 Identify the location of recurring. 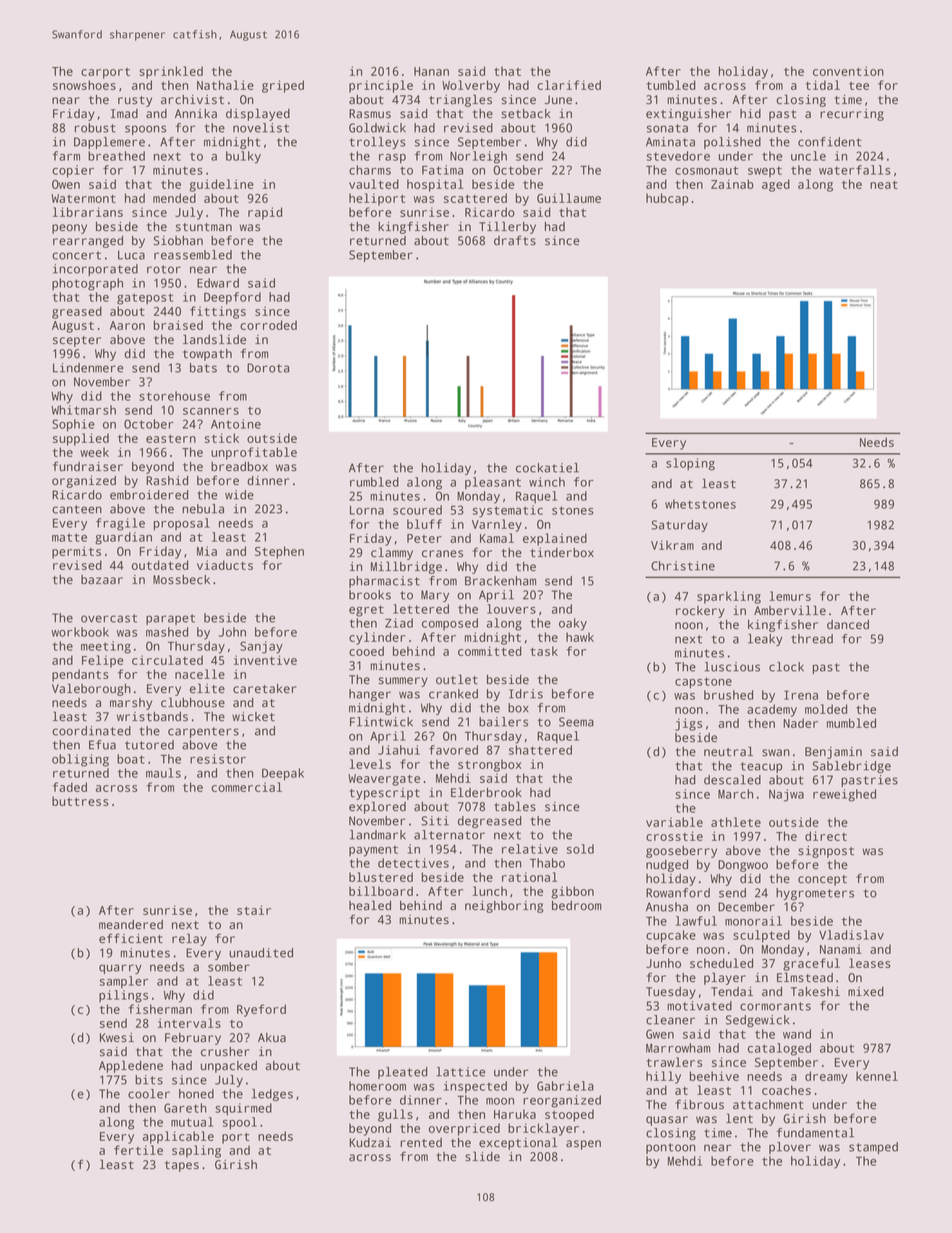
(852, 115).
